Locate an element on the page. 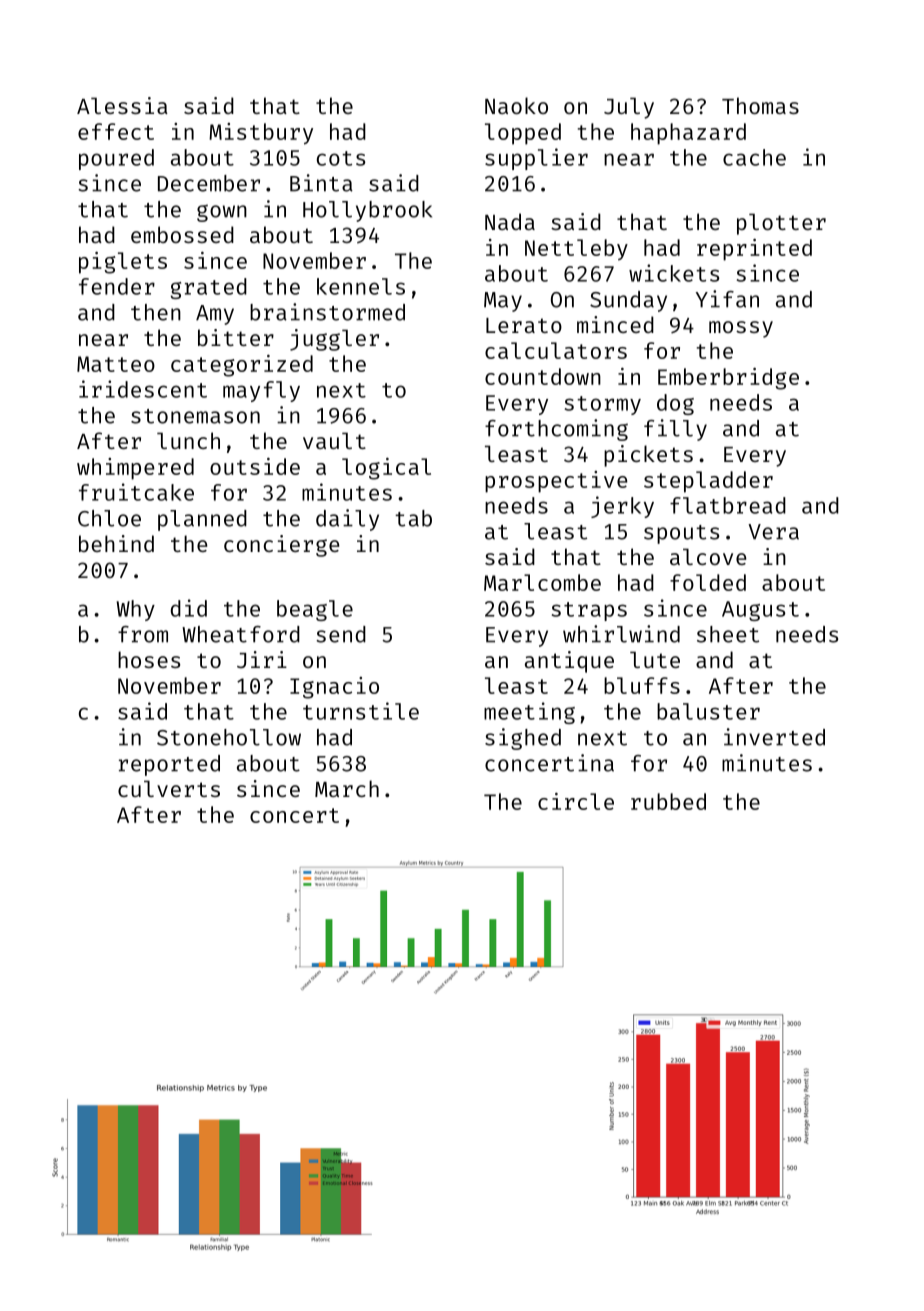  flatbread is located at coordinates (728, 505).
